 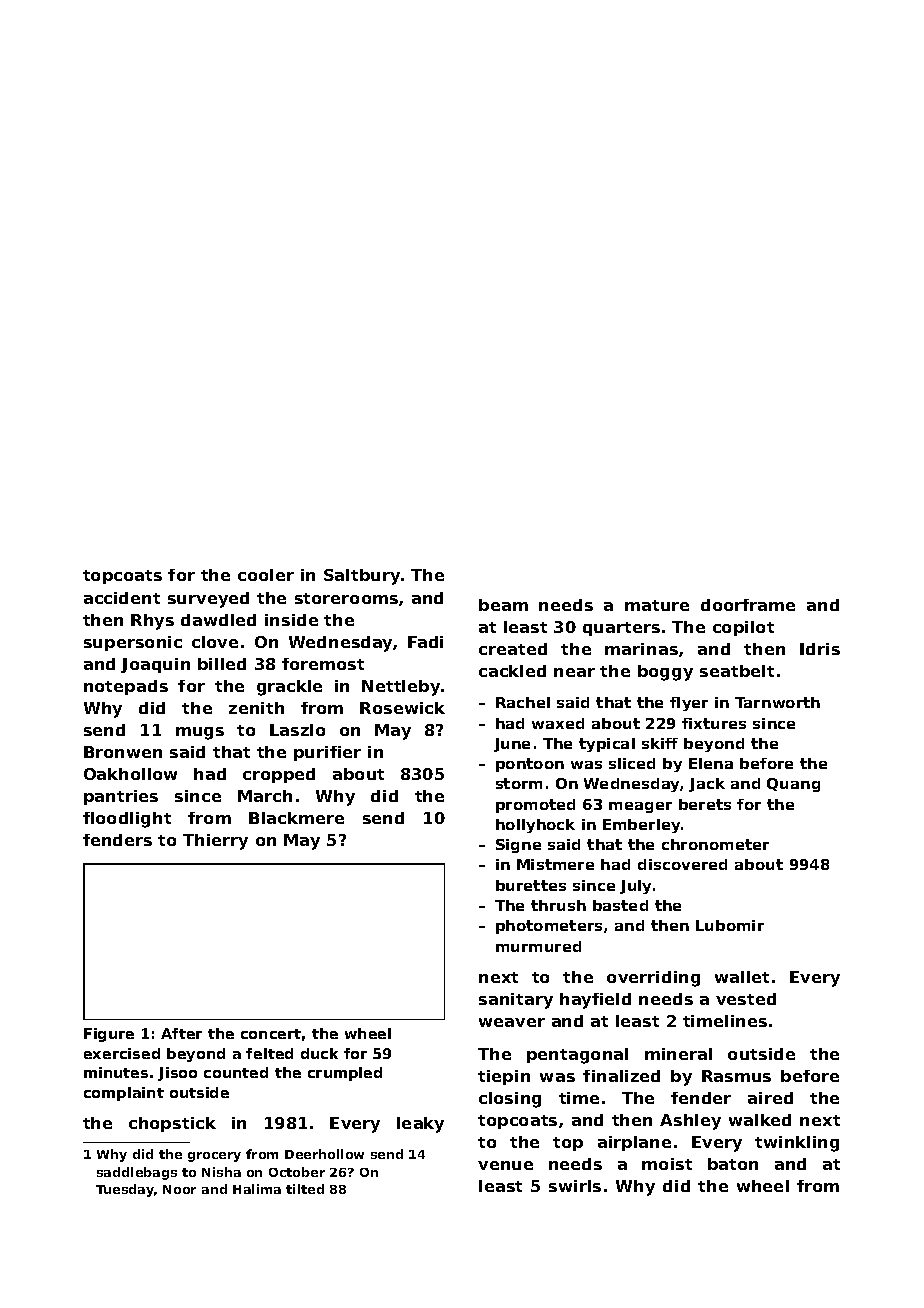 I want to click on closing, so click(x=510, y=1100).
